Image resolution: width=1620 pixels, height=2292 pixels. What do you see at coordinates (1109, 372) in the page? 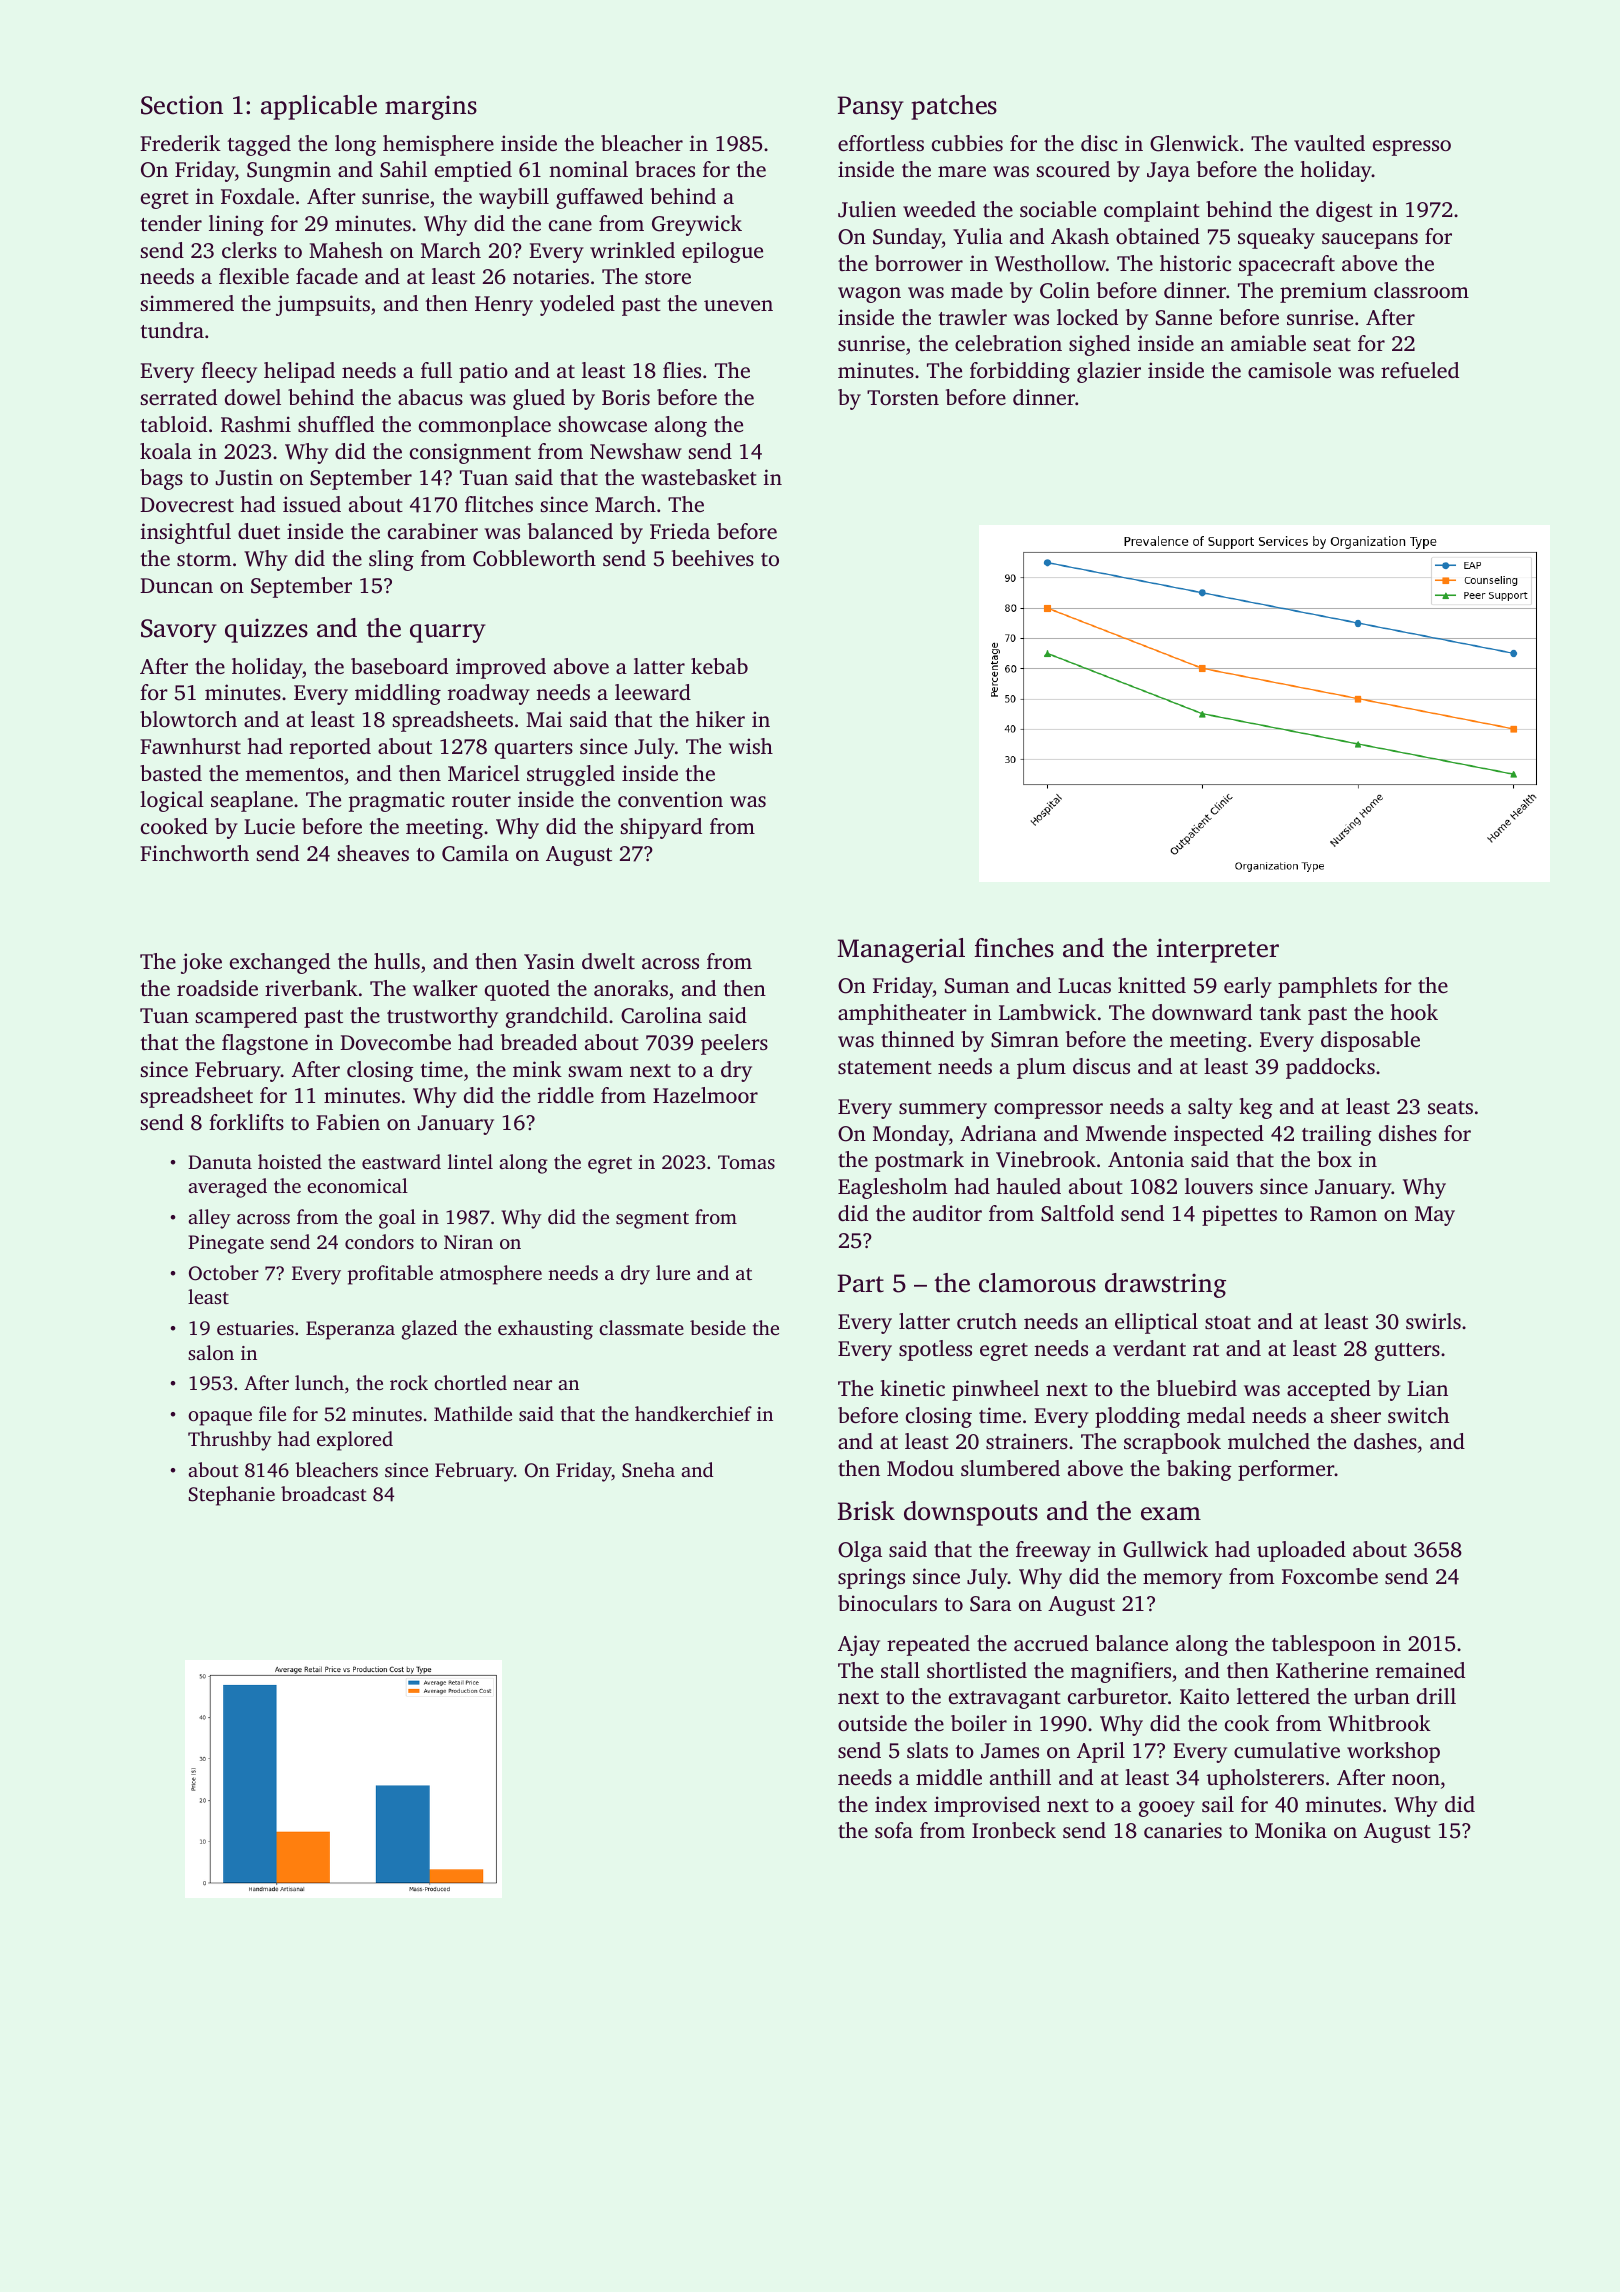
I see `glazier` at bounding box center [1109, 372].
